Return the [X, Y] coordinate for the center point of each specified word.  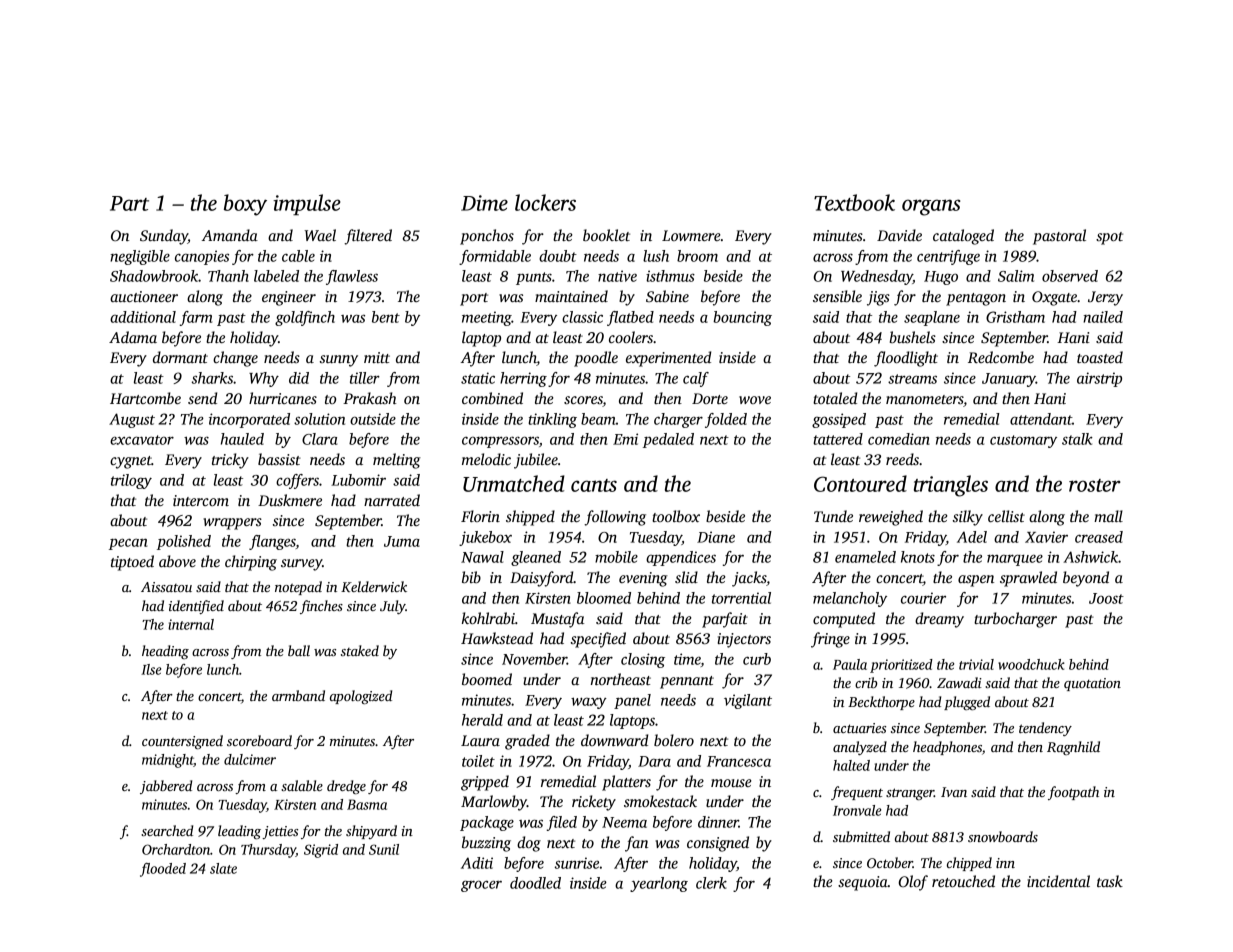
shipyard [371, 832]
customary [1023, 441]
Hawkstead [497, 638]
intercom [201, 500]
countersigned [182, 742]
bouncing [742, 318]
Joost [1106, 598]
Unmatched [514, 483]
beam [598, 419]
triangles [951, 486]
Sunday [164, 237]
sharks [212, 378]
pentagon [976, 299]
